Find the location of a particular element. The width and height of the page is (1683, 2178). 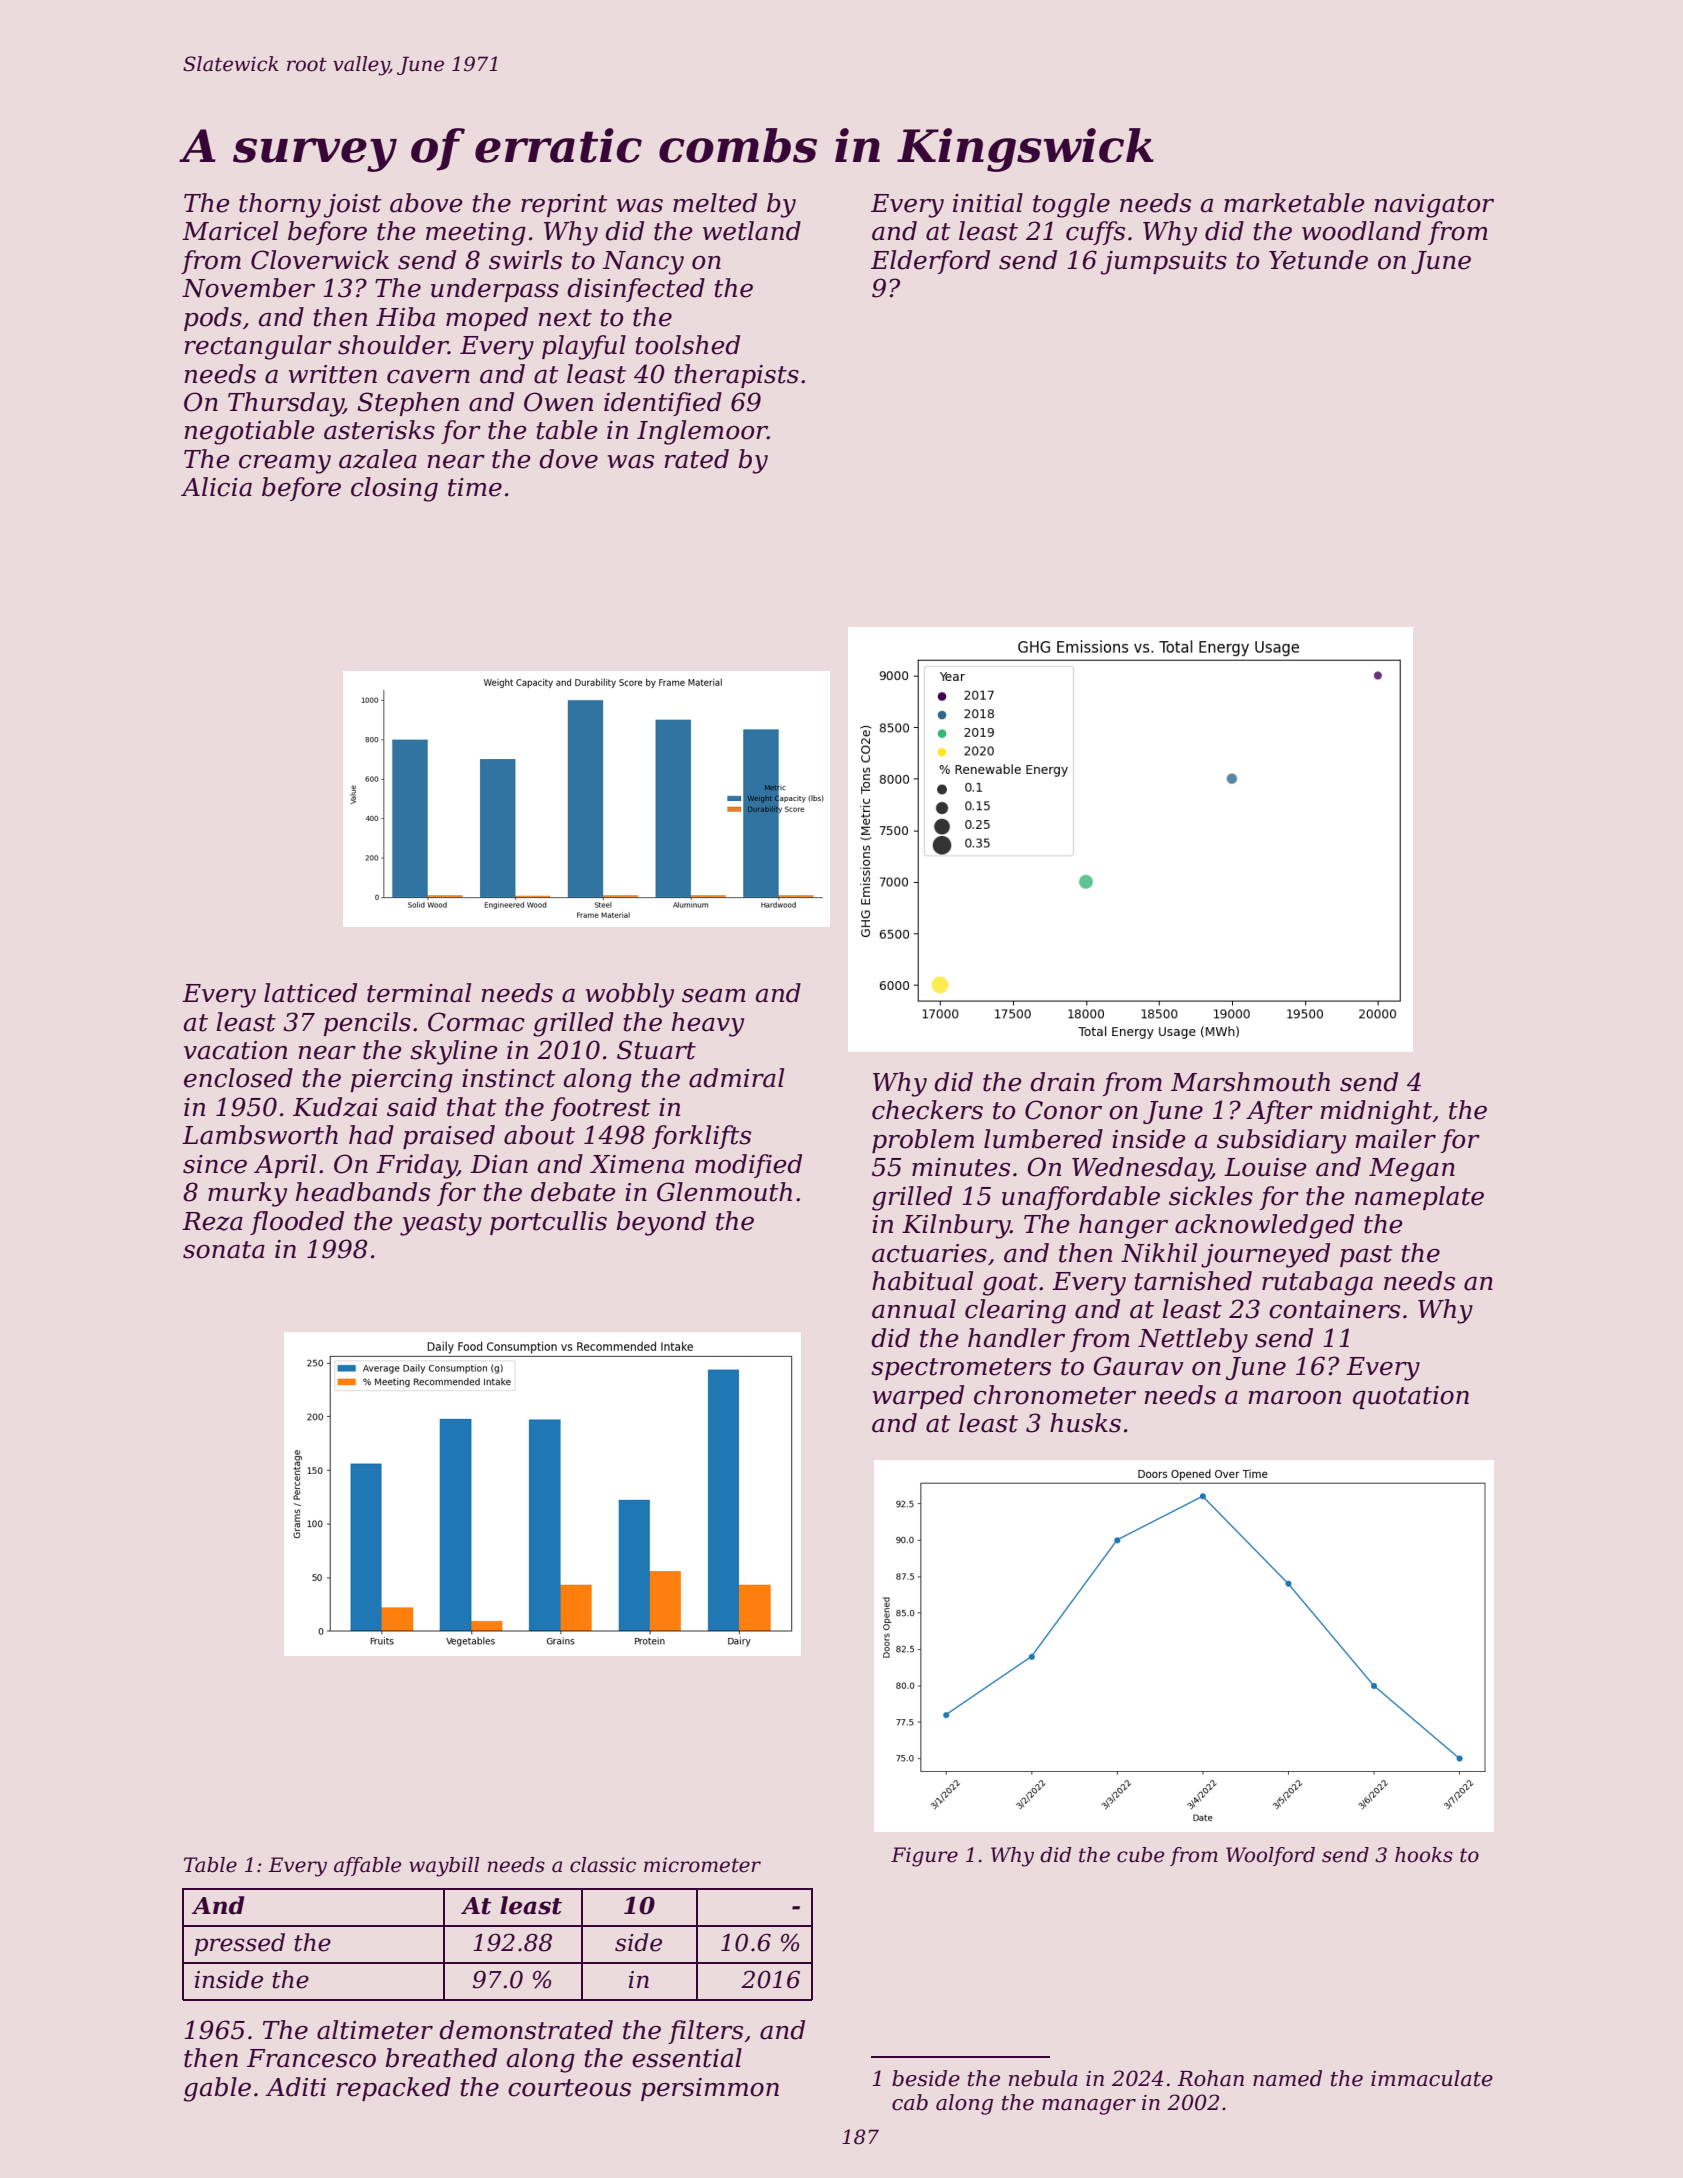

beyond is located at coordinates (661, 1223).
